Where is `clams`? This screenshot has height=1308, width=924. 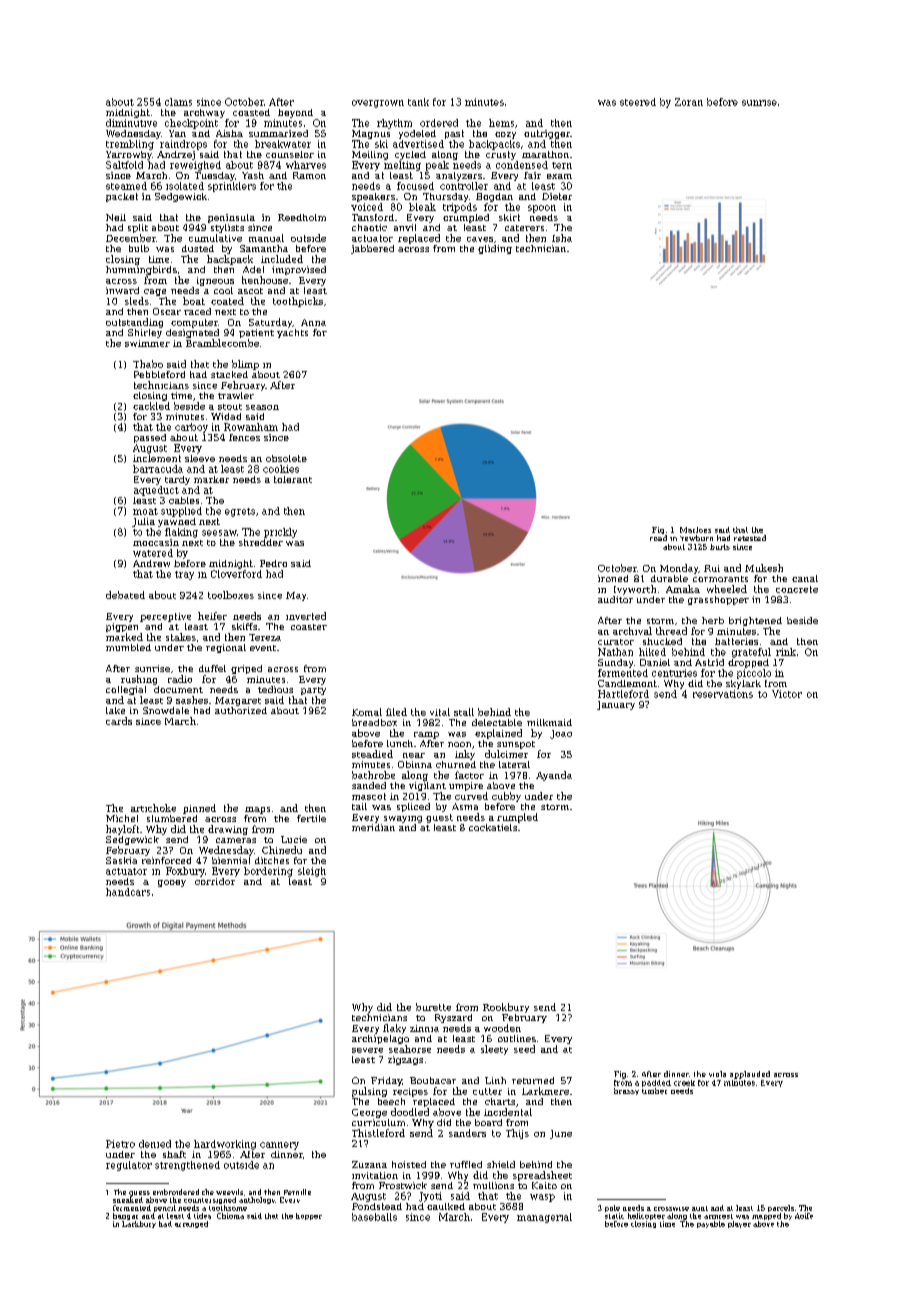
clams is located at coordinates (178, 102).
